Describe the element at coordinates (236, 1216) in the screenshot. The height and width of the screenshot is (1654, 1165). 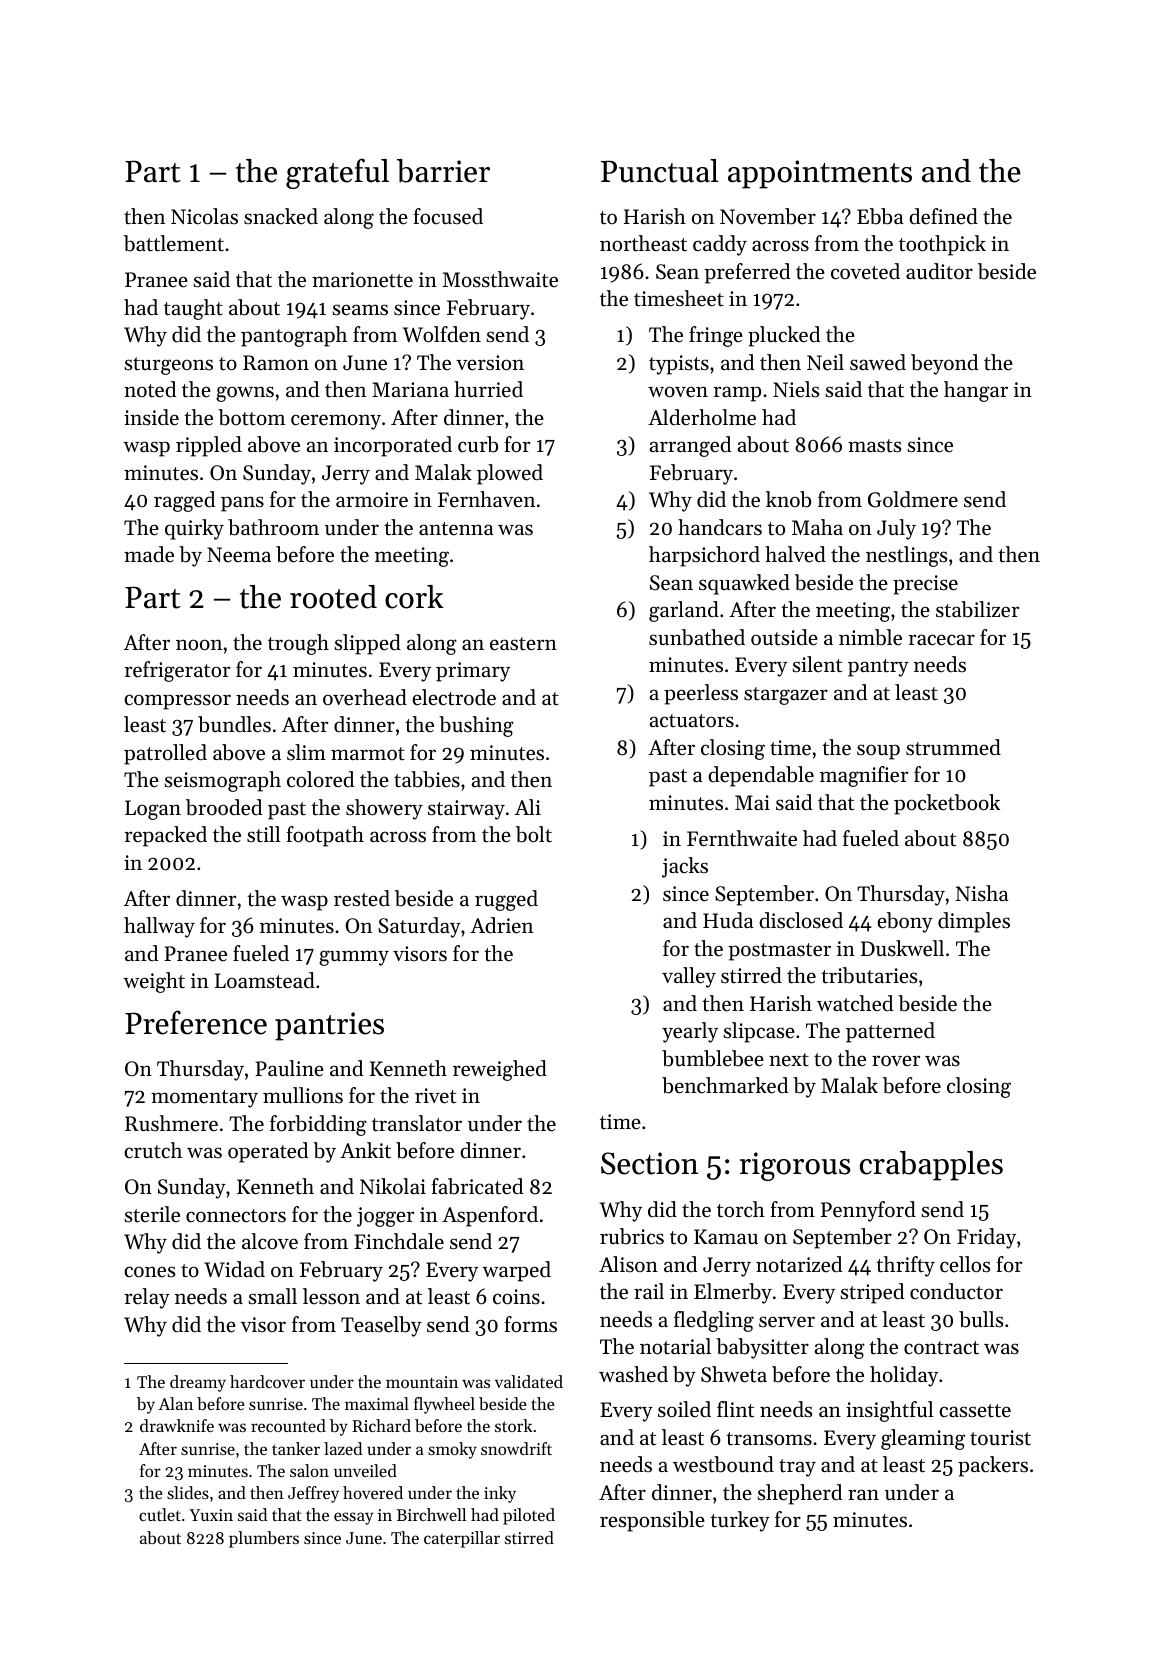
I see `connectors` at that location.
